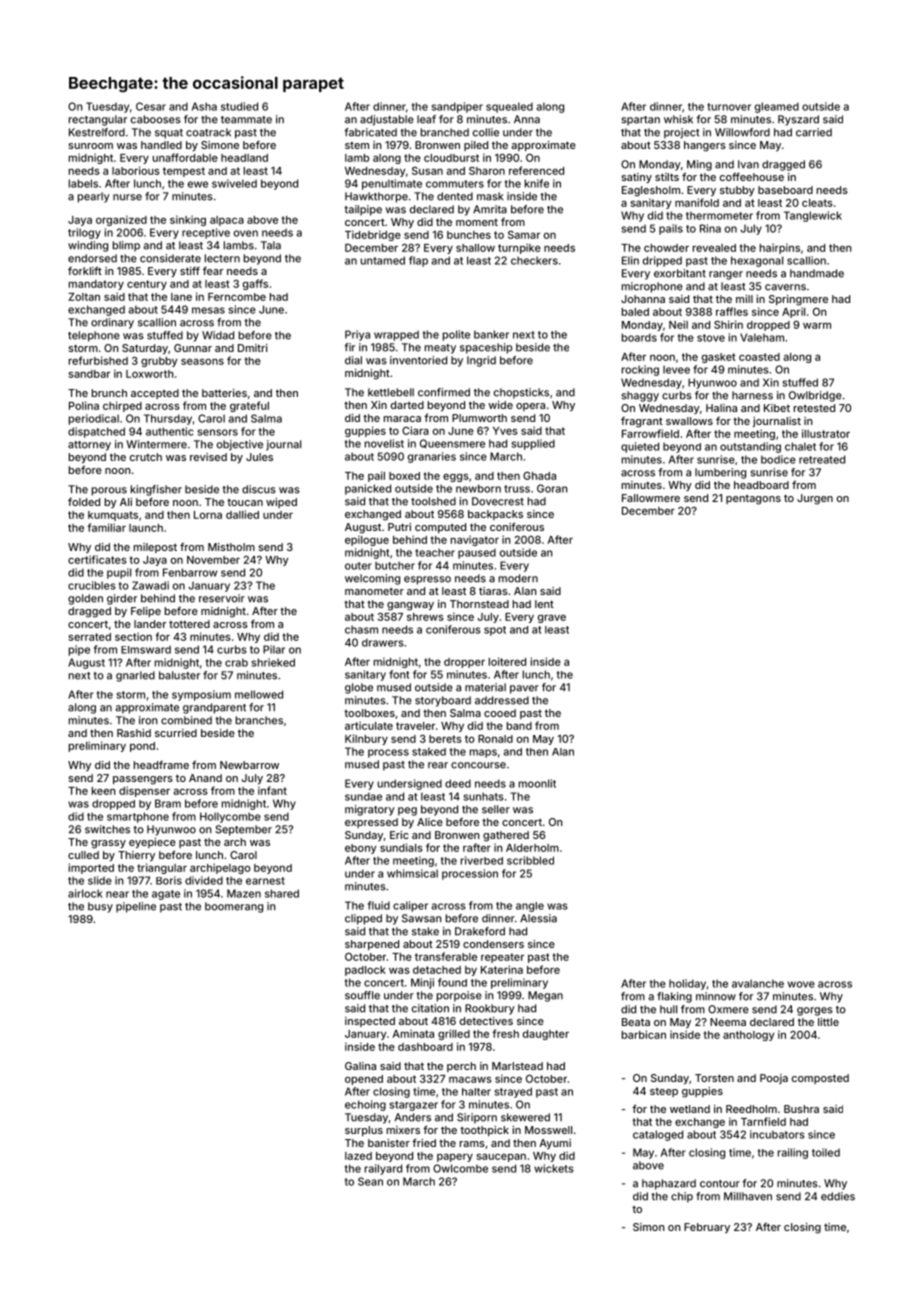  I want to click on Sean, so click(370, 1181).
